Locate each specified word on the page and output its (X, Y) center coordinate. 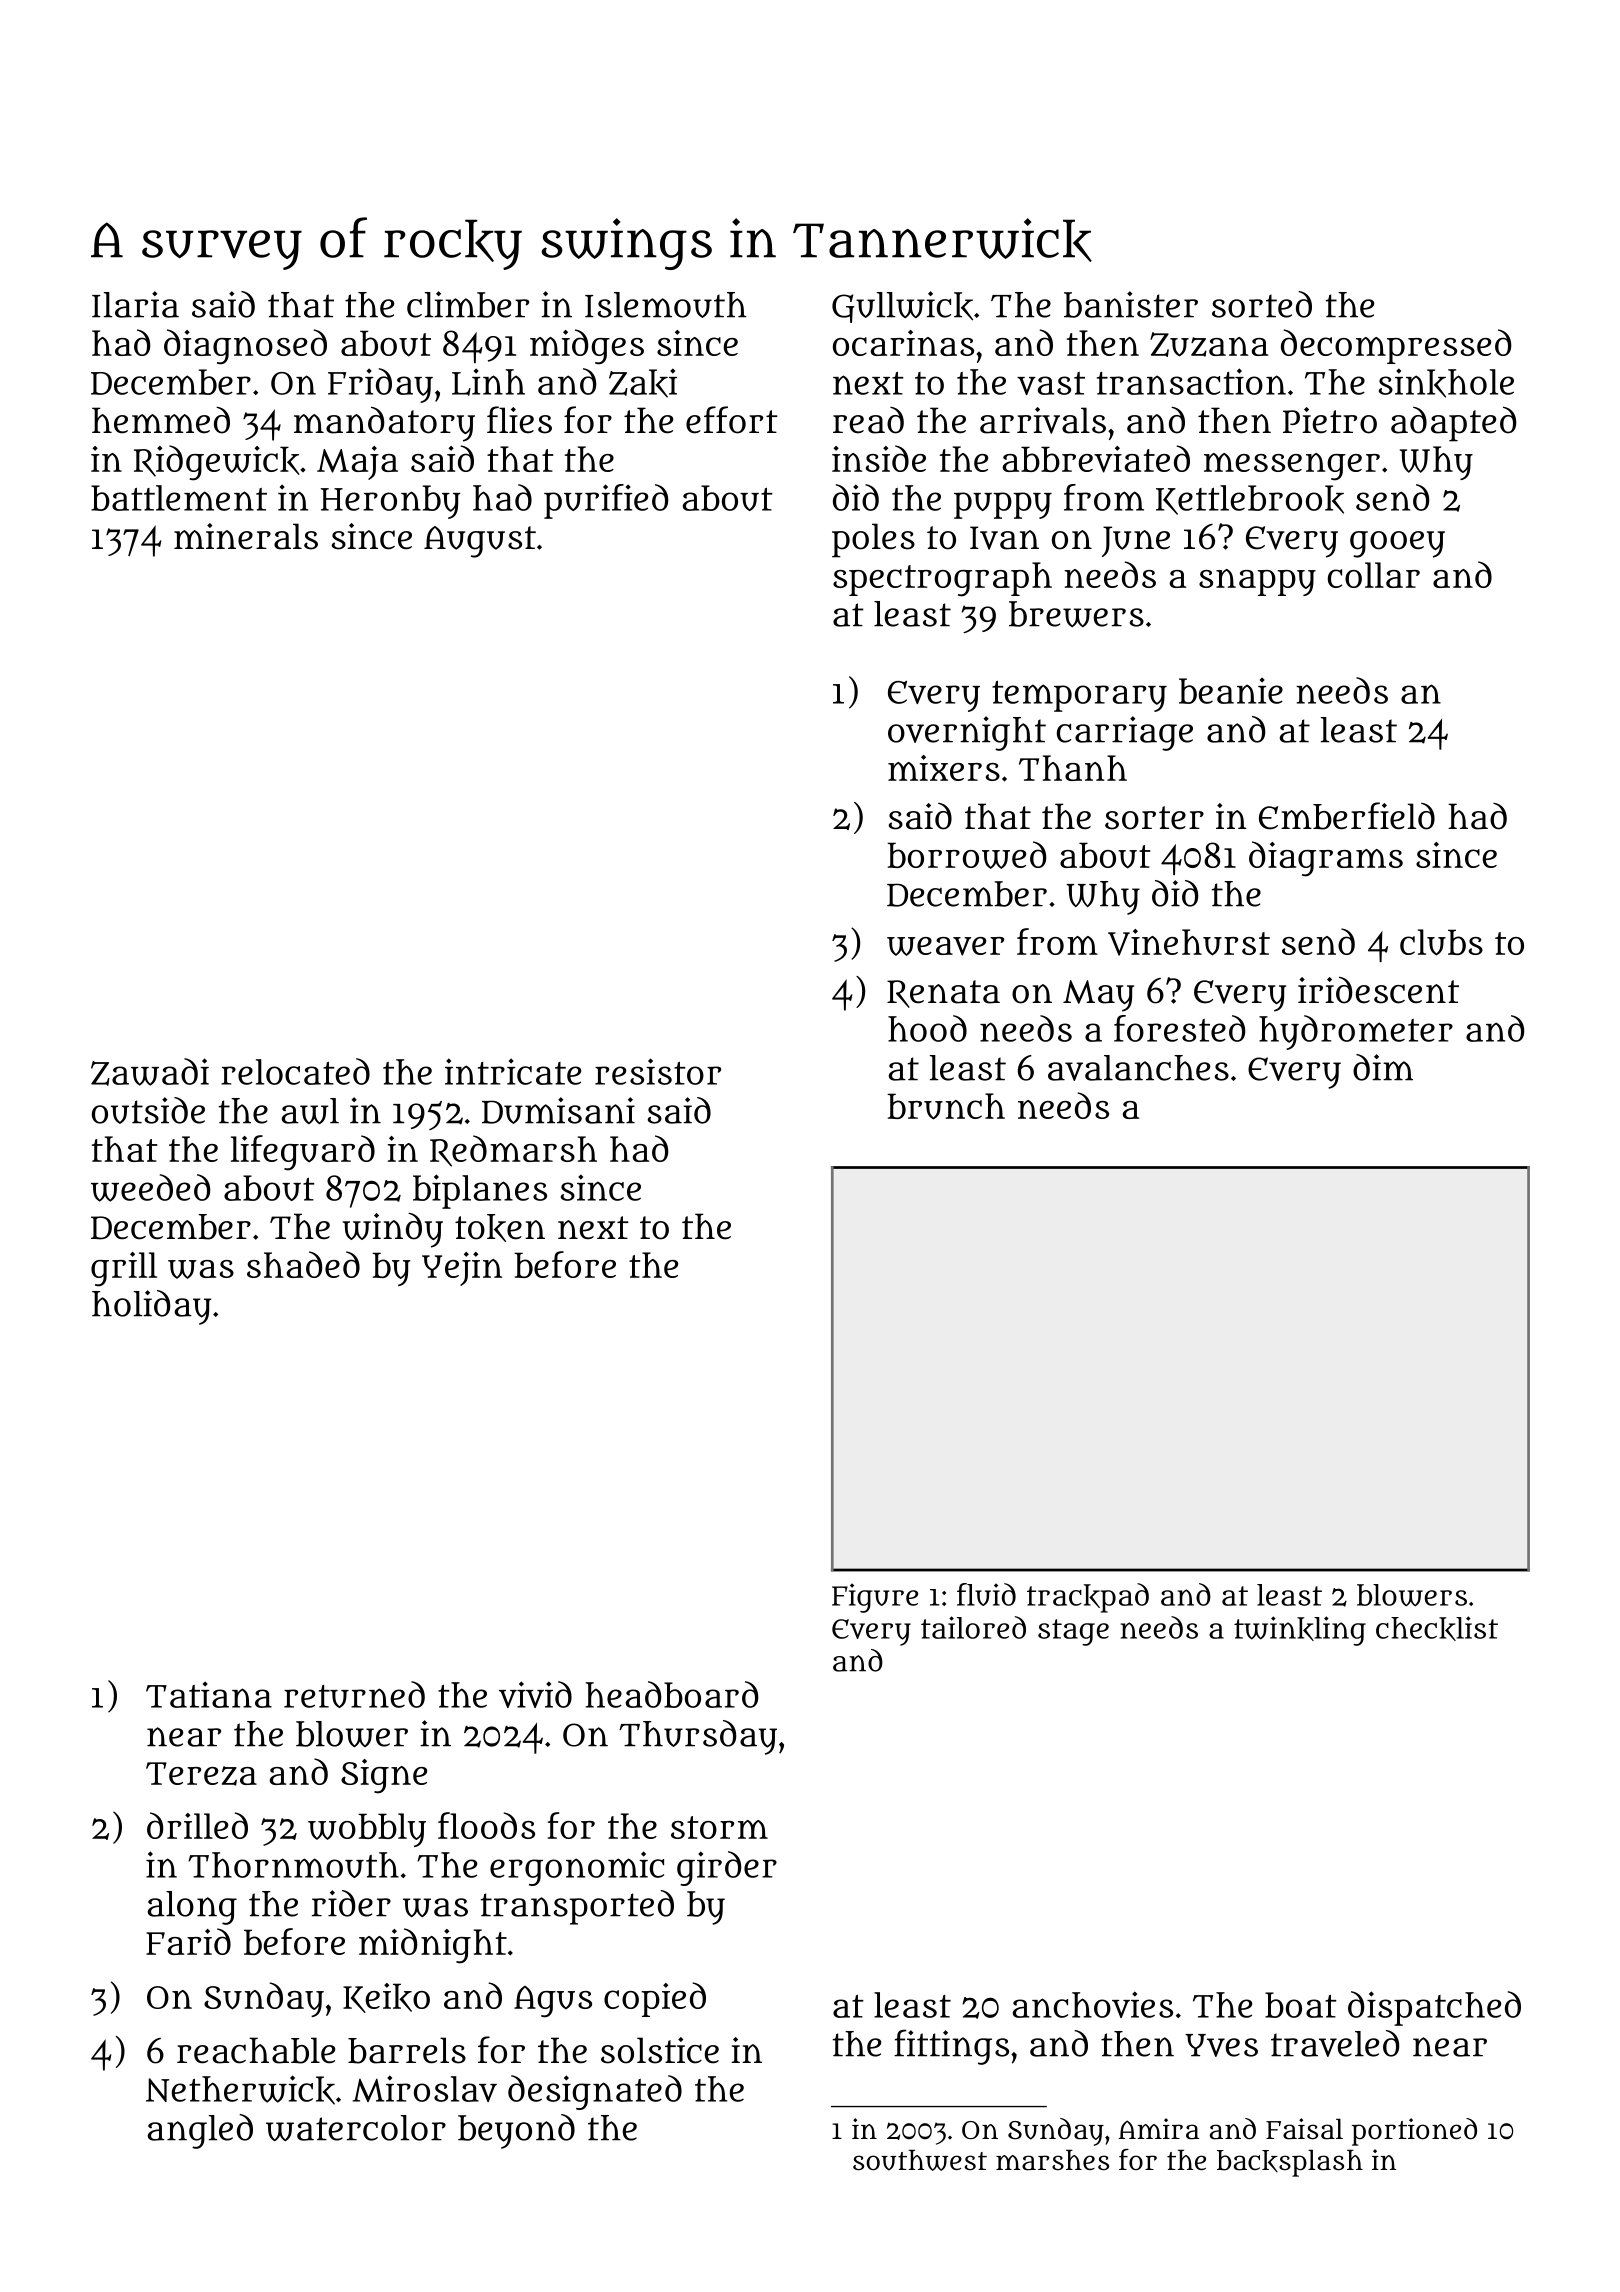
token (500, 1228)
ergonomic (577, 1868)
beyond (516, 2131)
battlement (179, 498)
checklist (1437, 1628)
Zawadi (150, 1072)
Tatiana (209, 1694)
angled (200, 2131)
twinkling (1300, 1631)
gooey (1397, 544)
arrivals (1043, 420)
